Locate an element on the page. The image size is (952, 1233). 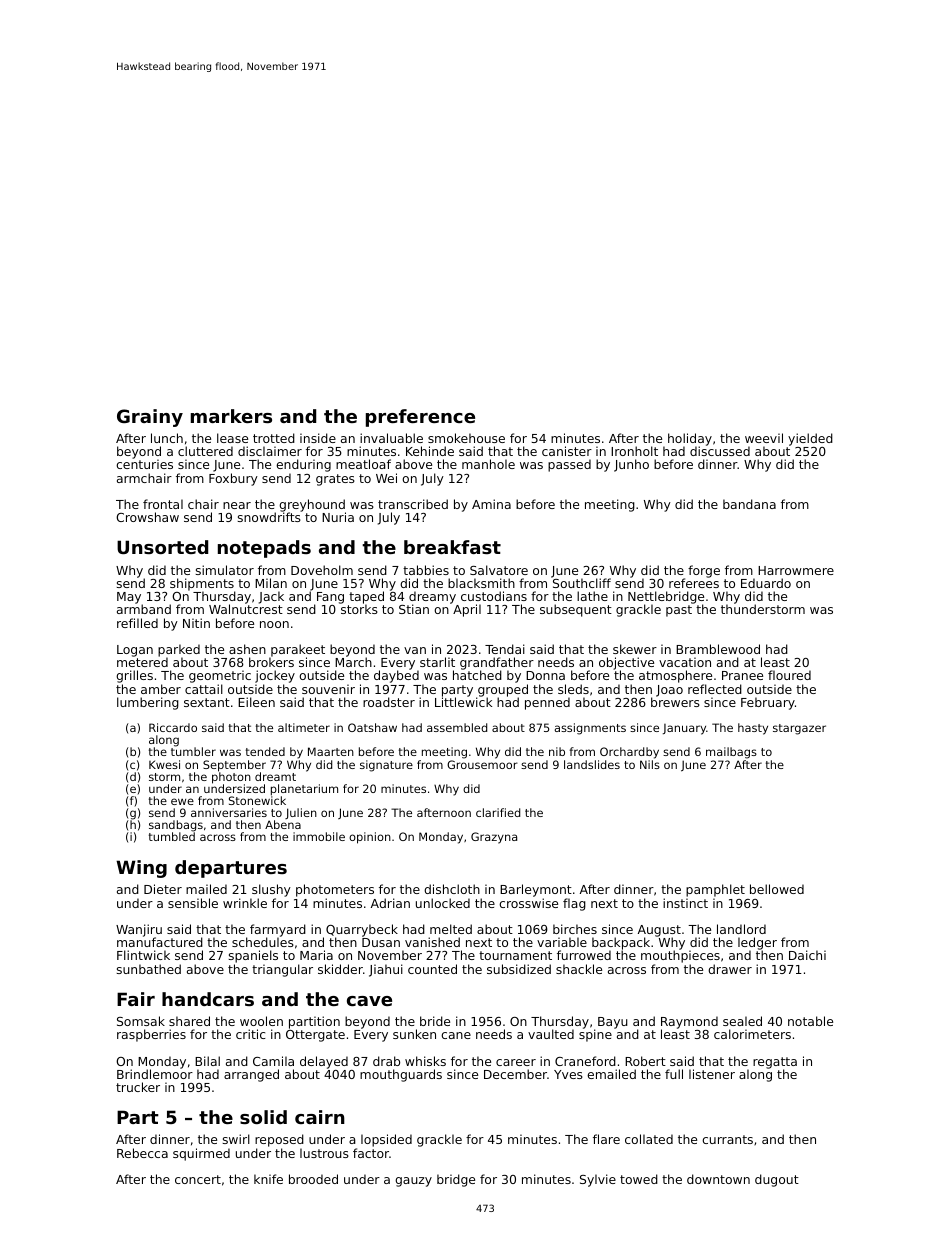
tumbled is located at coordinates (172, 837).
